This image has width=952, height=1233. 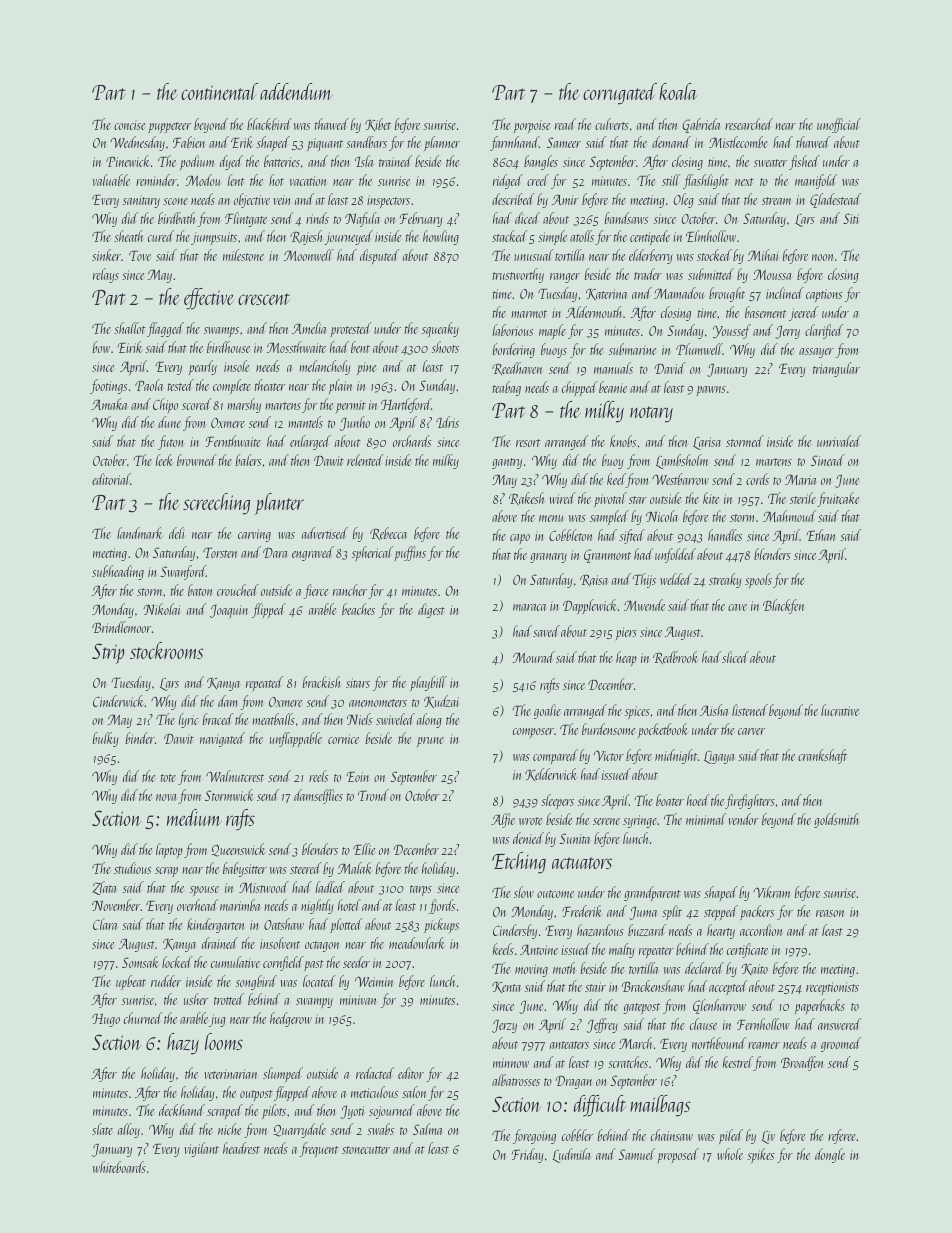 I want to click on valuable, so click(x=111, y=180).
